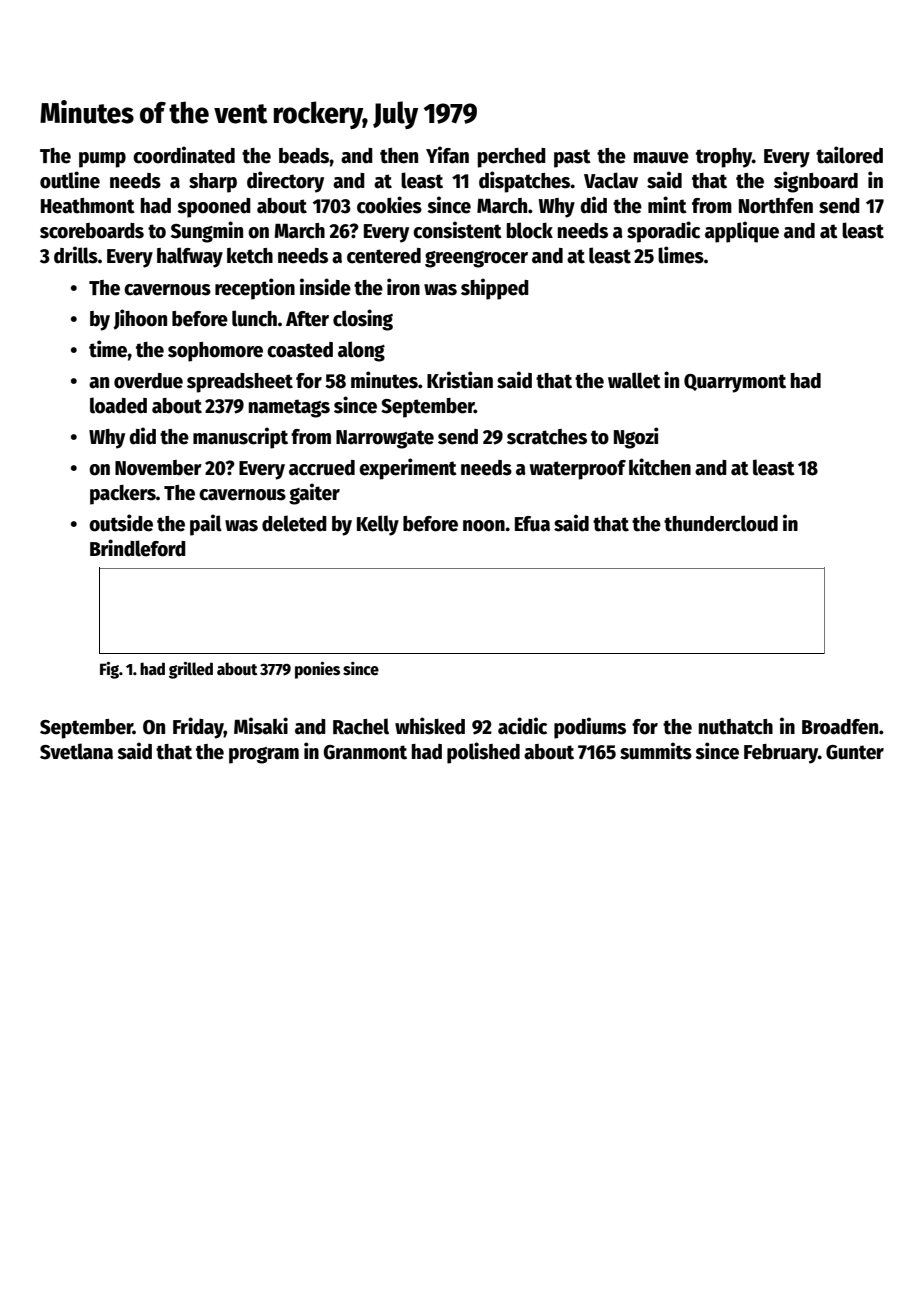 The width and height of the image is (924, 1308). What do you see at coordinates (636, 438) in the image?
I see `Ngozi` at bounding box center [636, 438].
